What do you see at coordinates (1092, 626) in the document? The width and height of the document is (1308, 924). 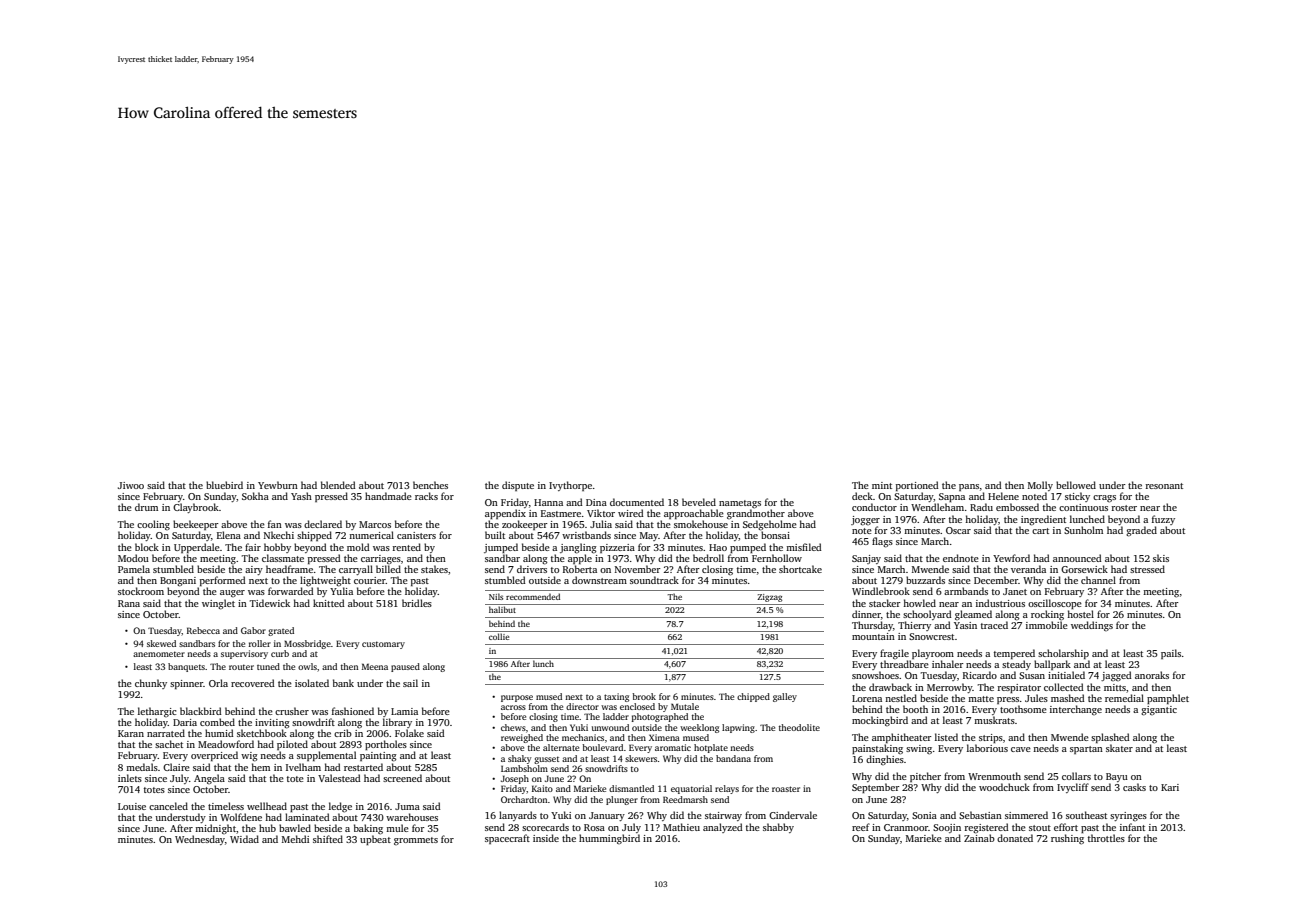 I see `weddings` at bounding box center [1092, 626].
